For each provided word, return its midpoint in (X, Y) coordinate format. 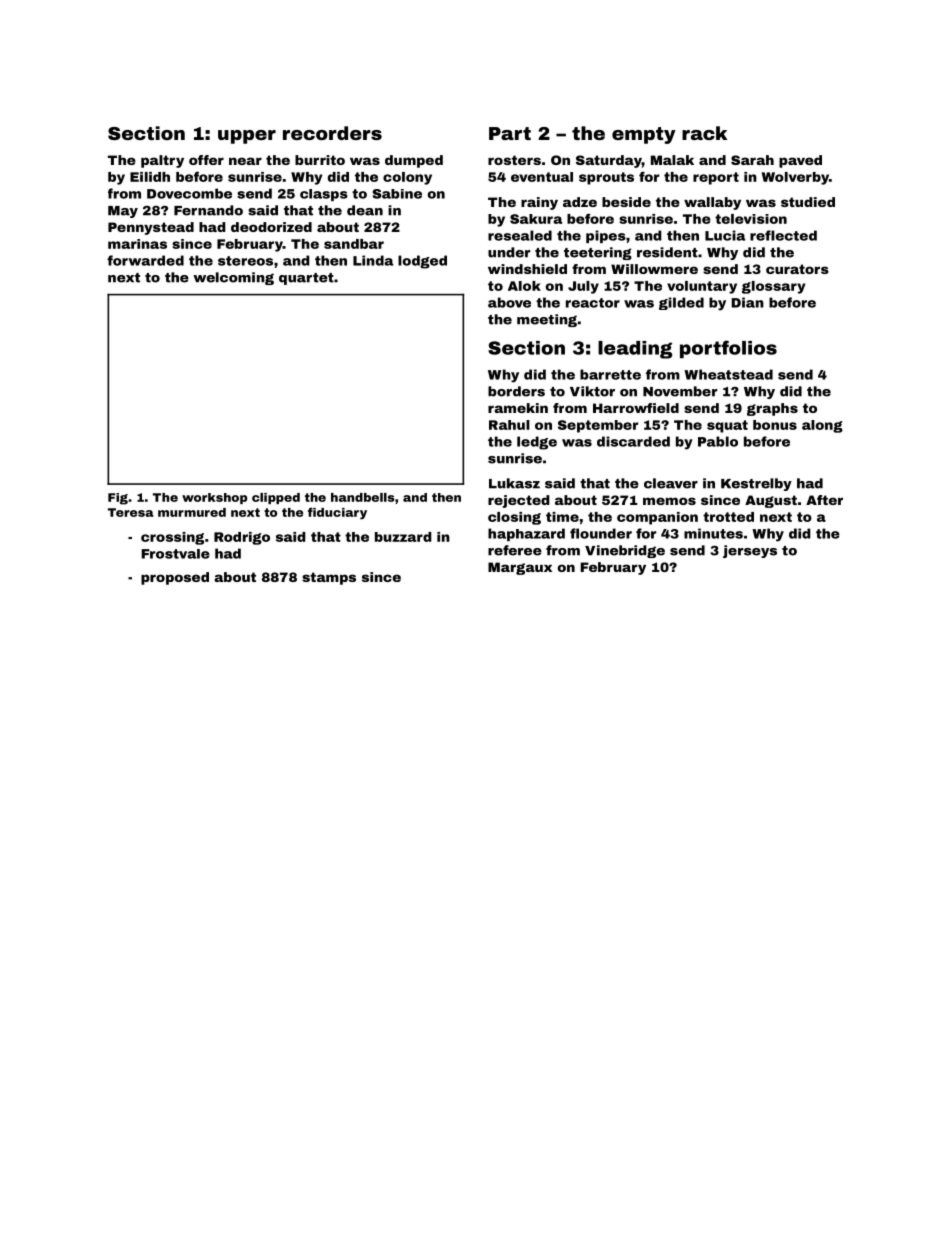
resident (667, 252)
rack (704, 133)
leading (635, 350)
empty (644, 135)
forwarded (145, 260)
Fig (118, 499)
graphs (772, 409)
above (509, 302)
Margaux (520, 568)
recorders (332, 133)
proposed (175, 578)
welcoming (233, 278)
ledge (537, 443)
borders (516, 391)
